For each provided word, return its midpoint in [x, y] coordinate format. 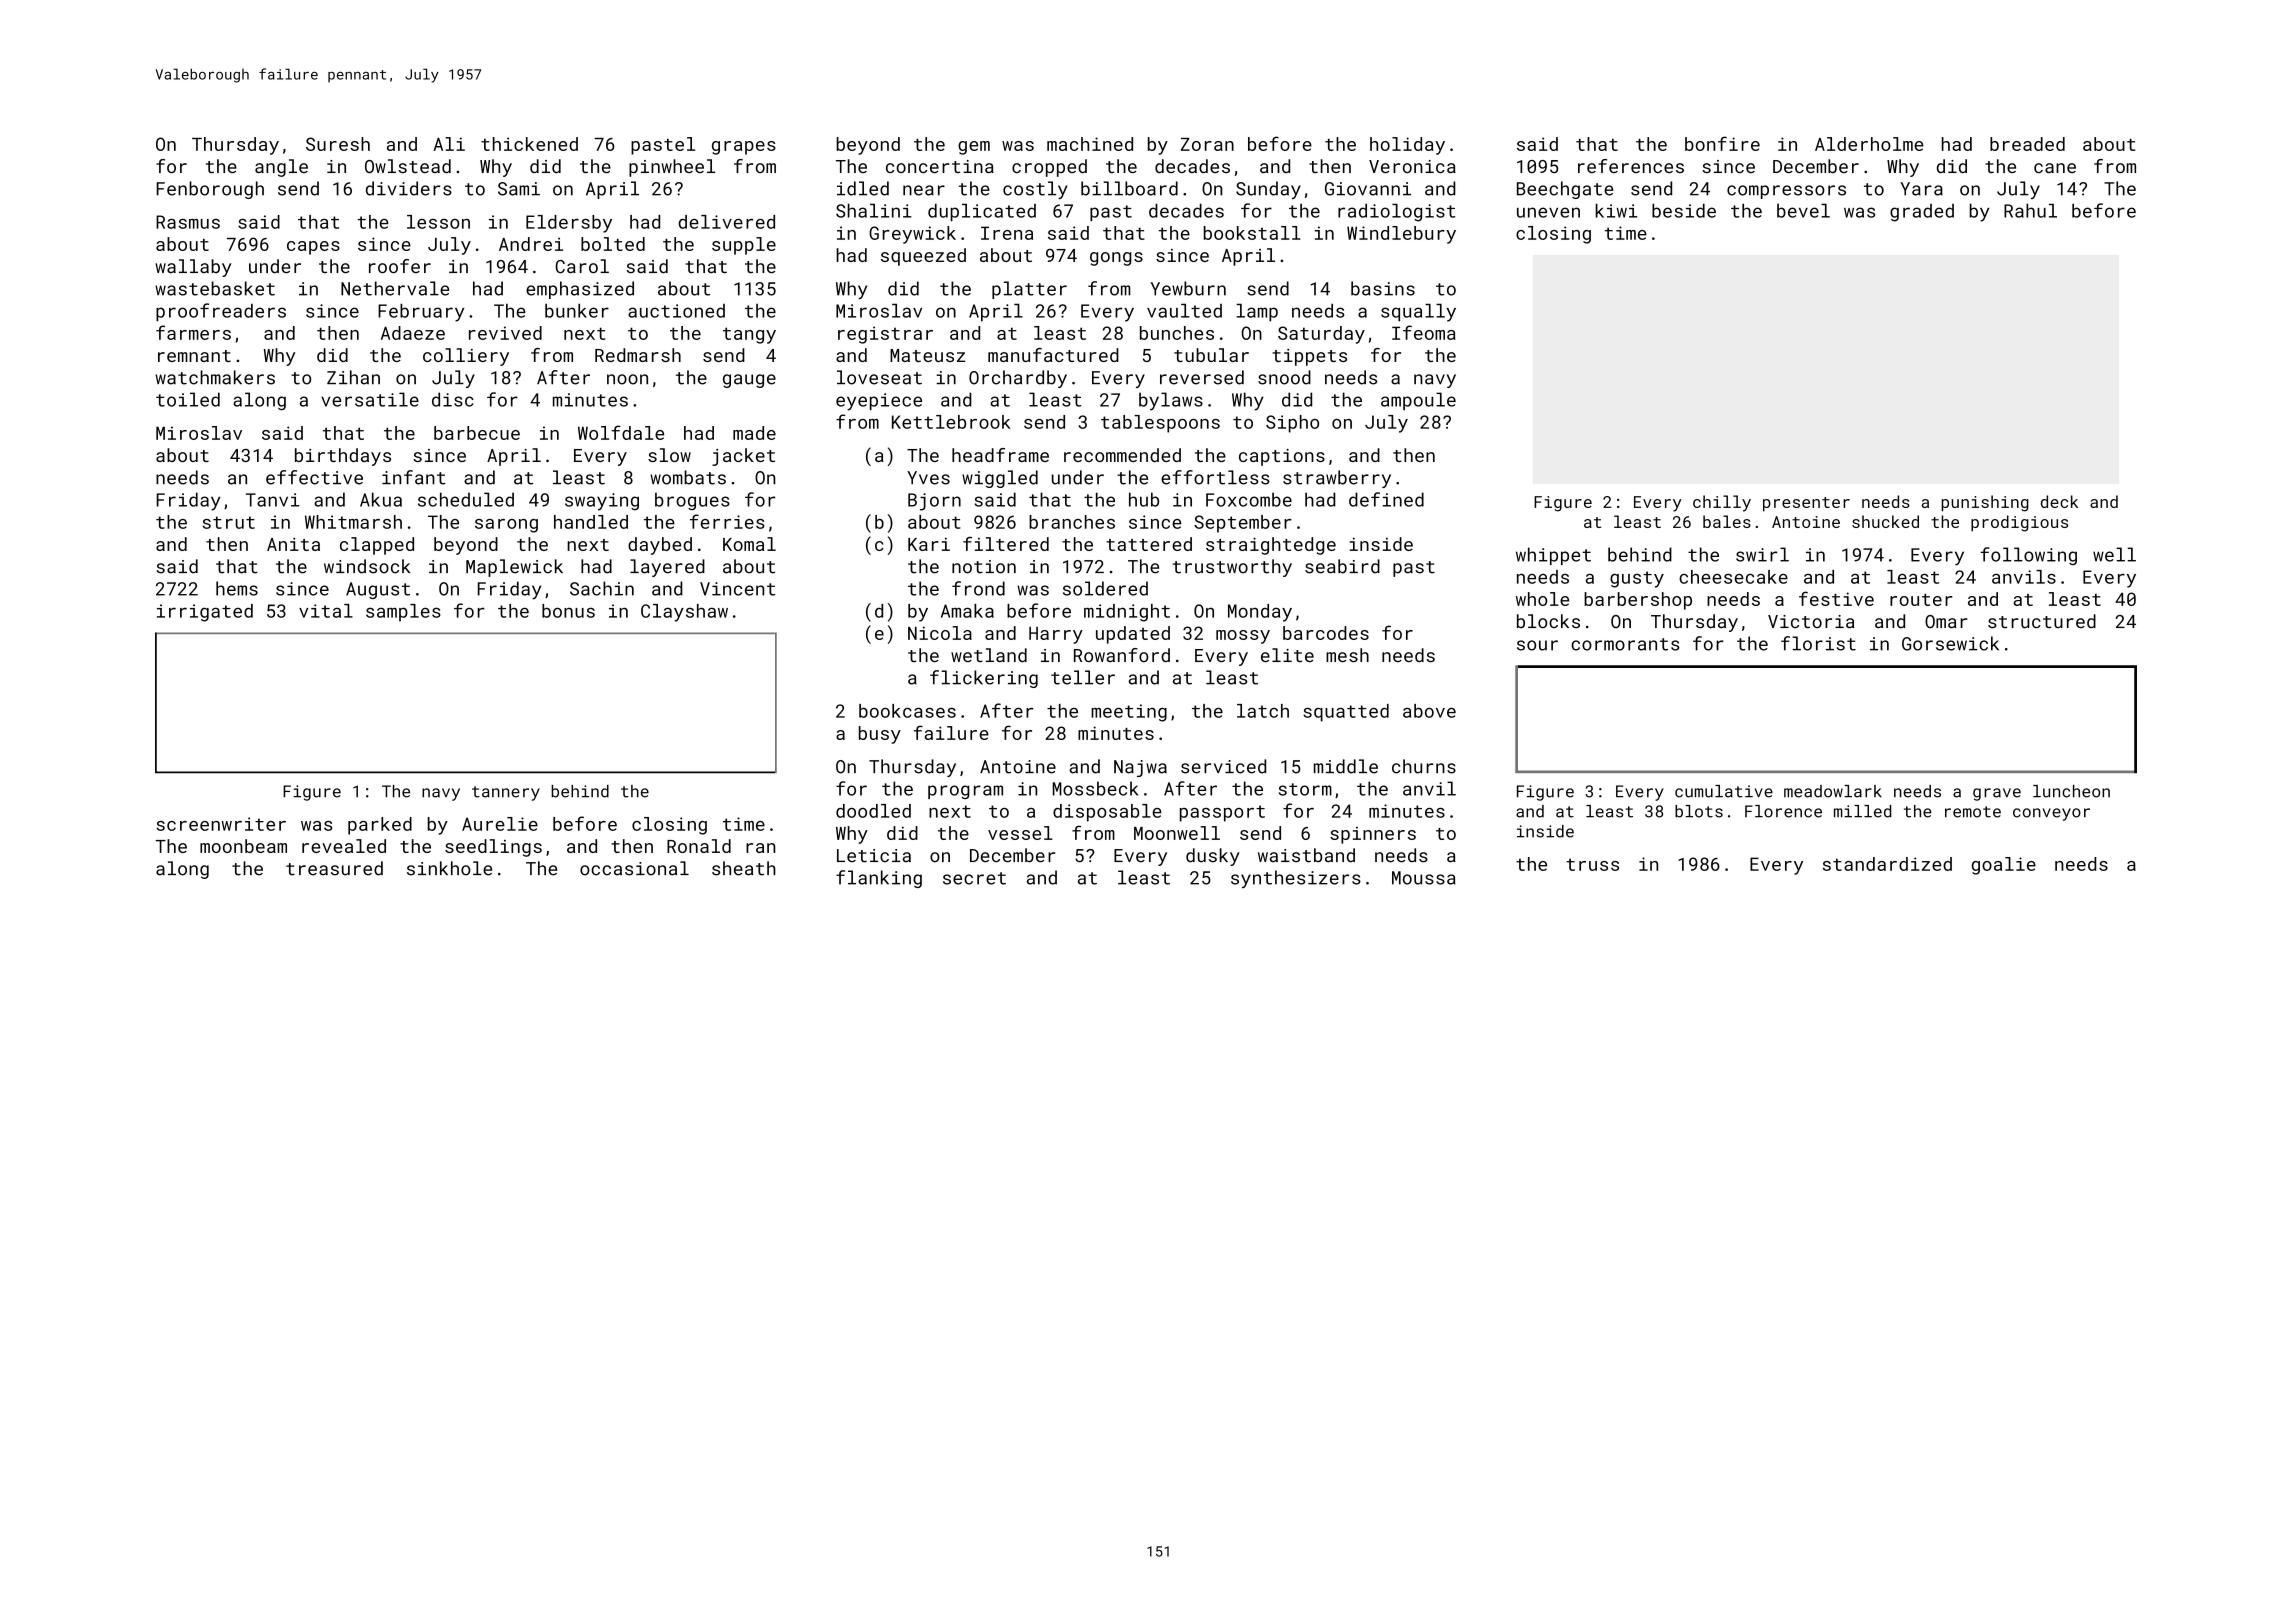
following [2028, 556]
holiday [1407, 146]
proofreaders [221, 312]
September [1243, 524]
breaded [2027, 144]
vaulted [1184, 311]
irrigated [205, 613]
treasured [334, 868]
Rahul [2030, 210]
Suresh [338, 144]
